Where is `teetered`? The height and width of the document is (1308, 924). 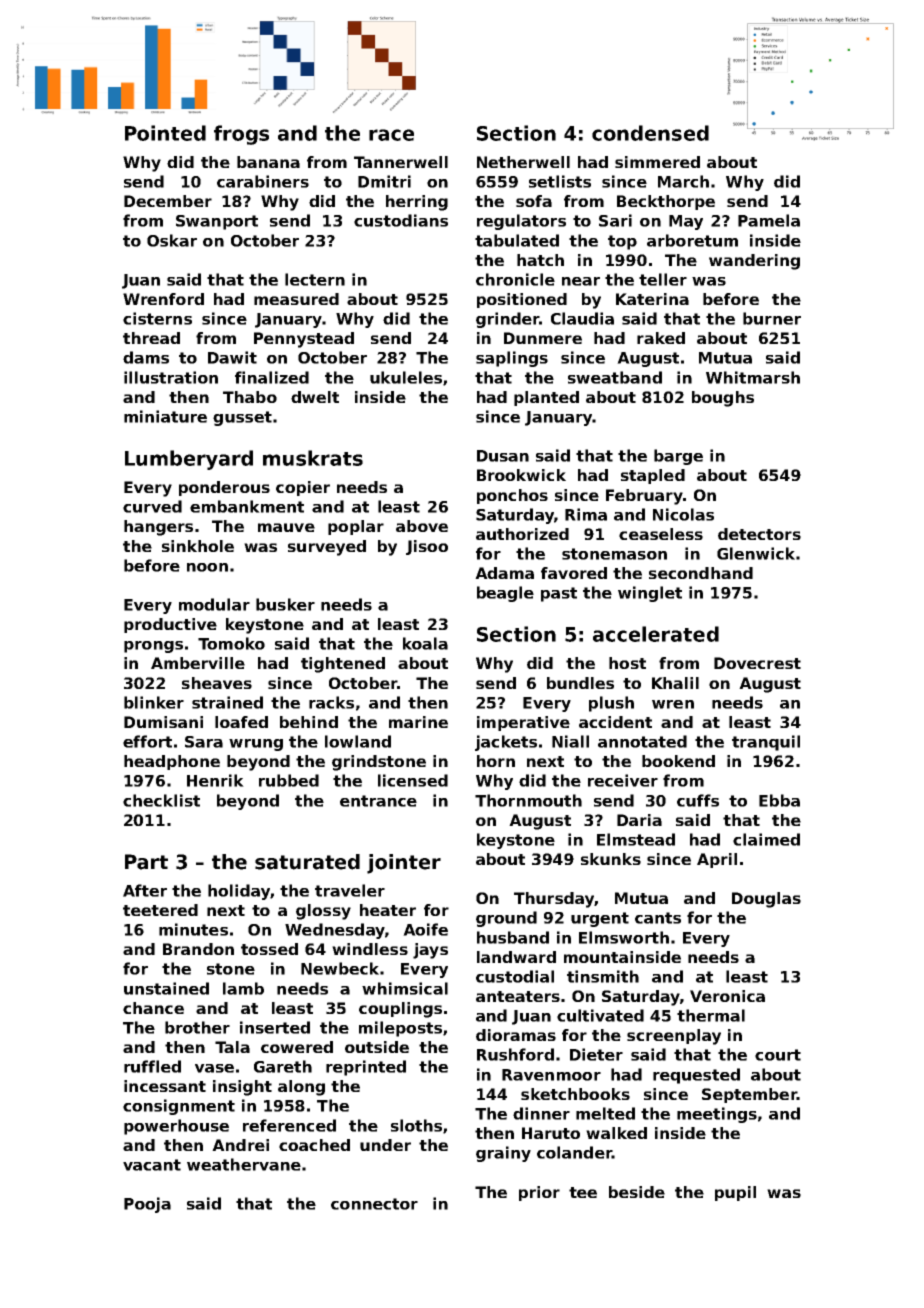
teetered is located at coordinates (160, 910).
